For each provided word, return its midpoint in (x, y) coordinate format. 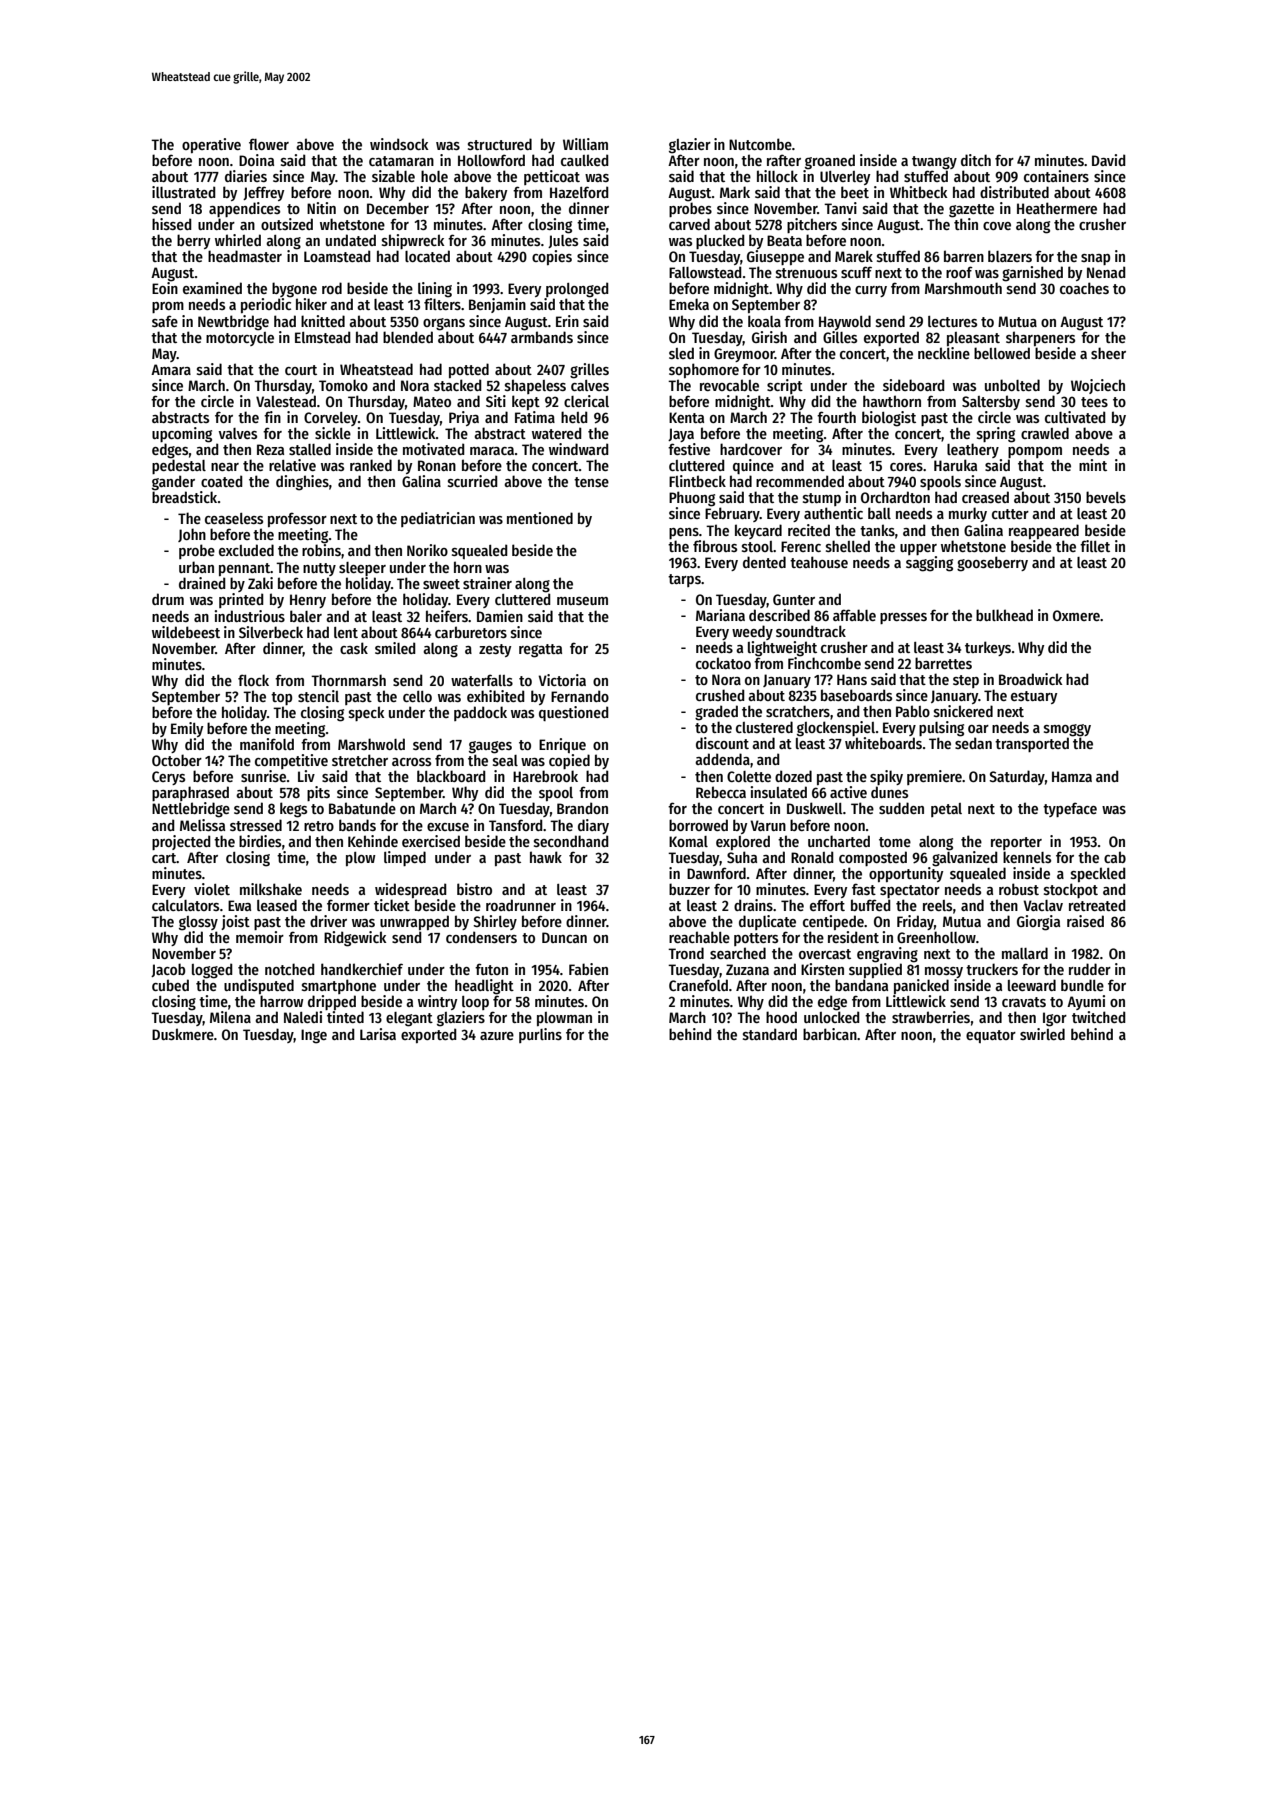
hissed (172, 224)
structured (500, 144)
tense (591, 482)
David (1109, 160)
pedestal (179, 466)
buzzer (689, 889)
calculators (185, 905)
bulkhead (1004, 615)
